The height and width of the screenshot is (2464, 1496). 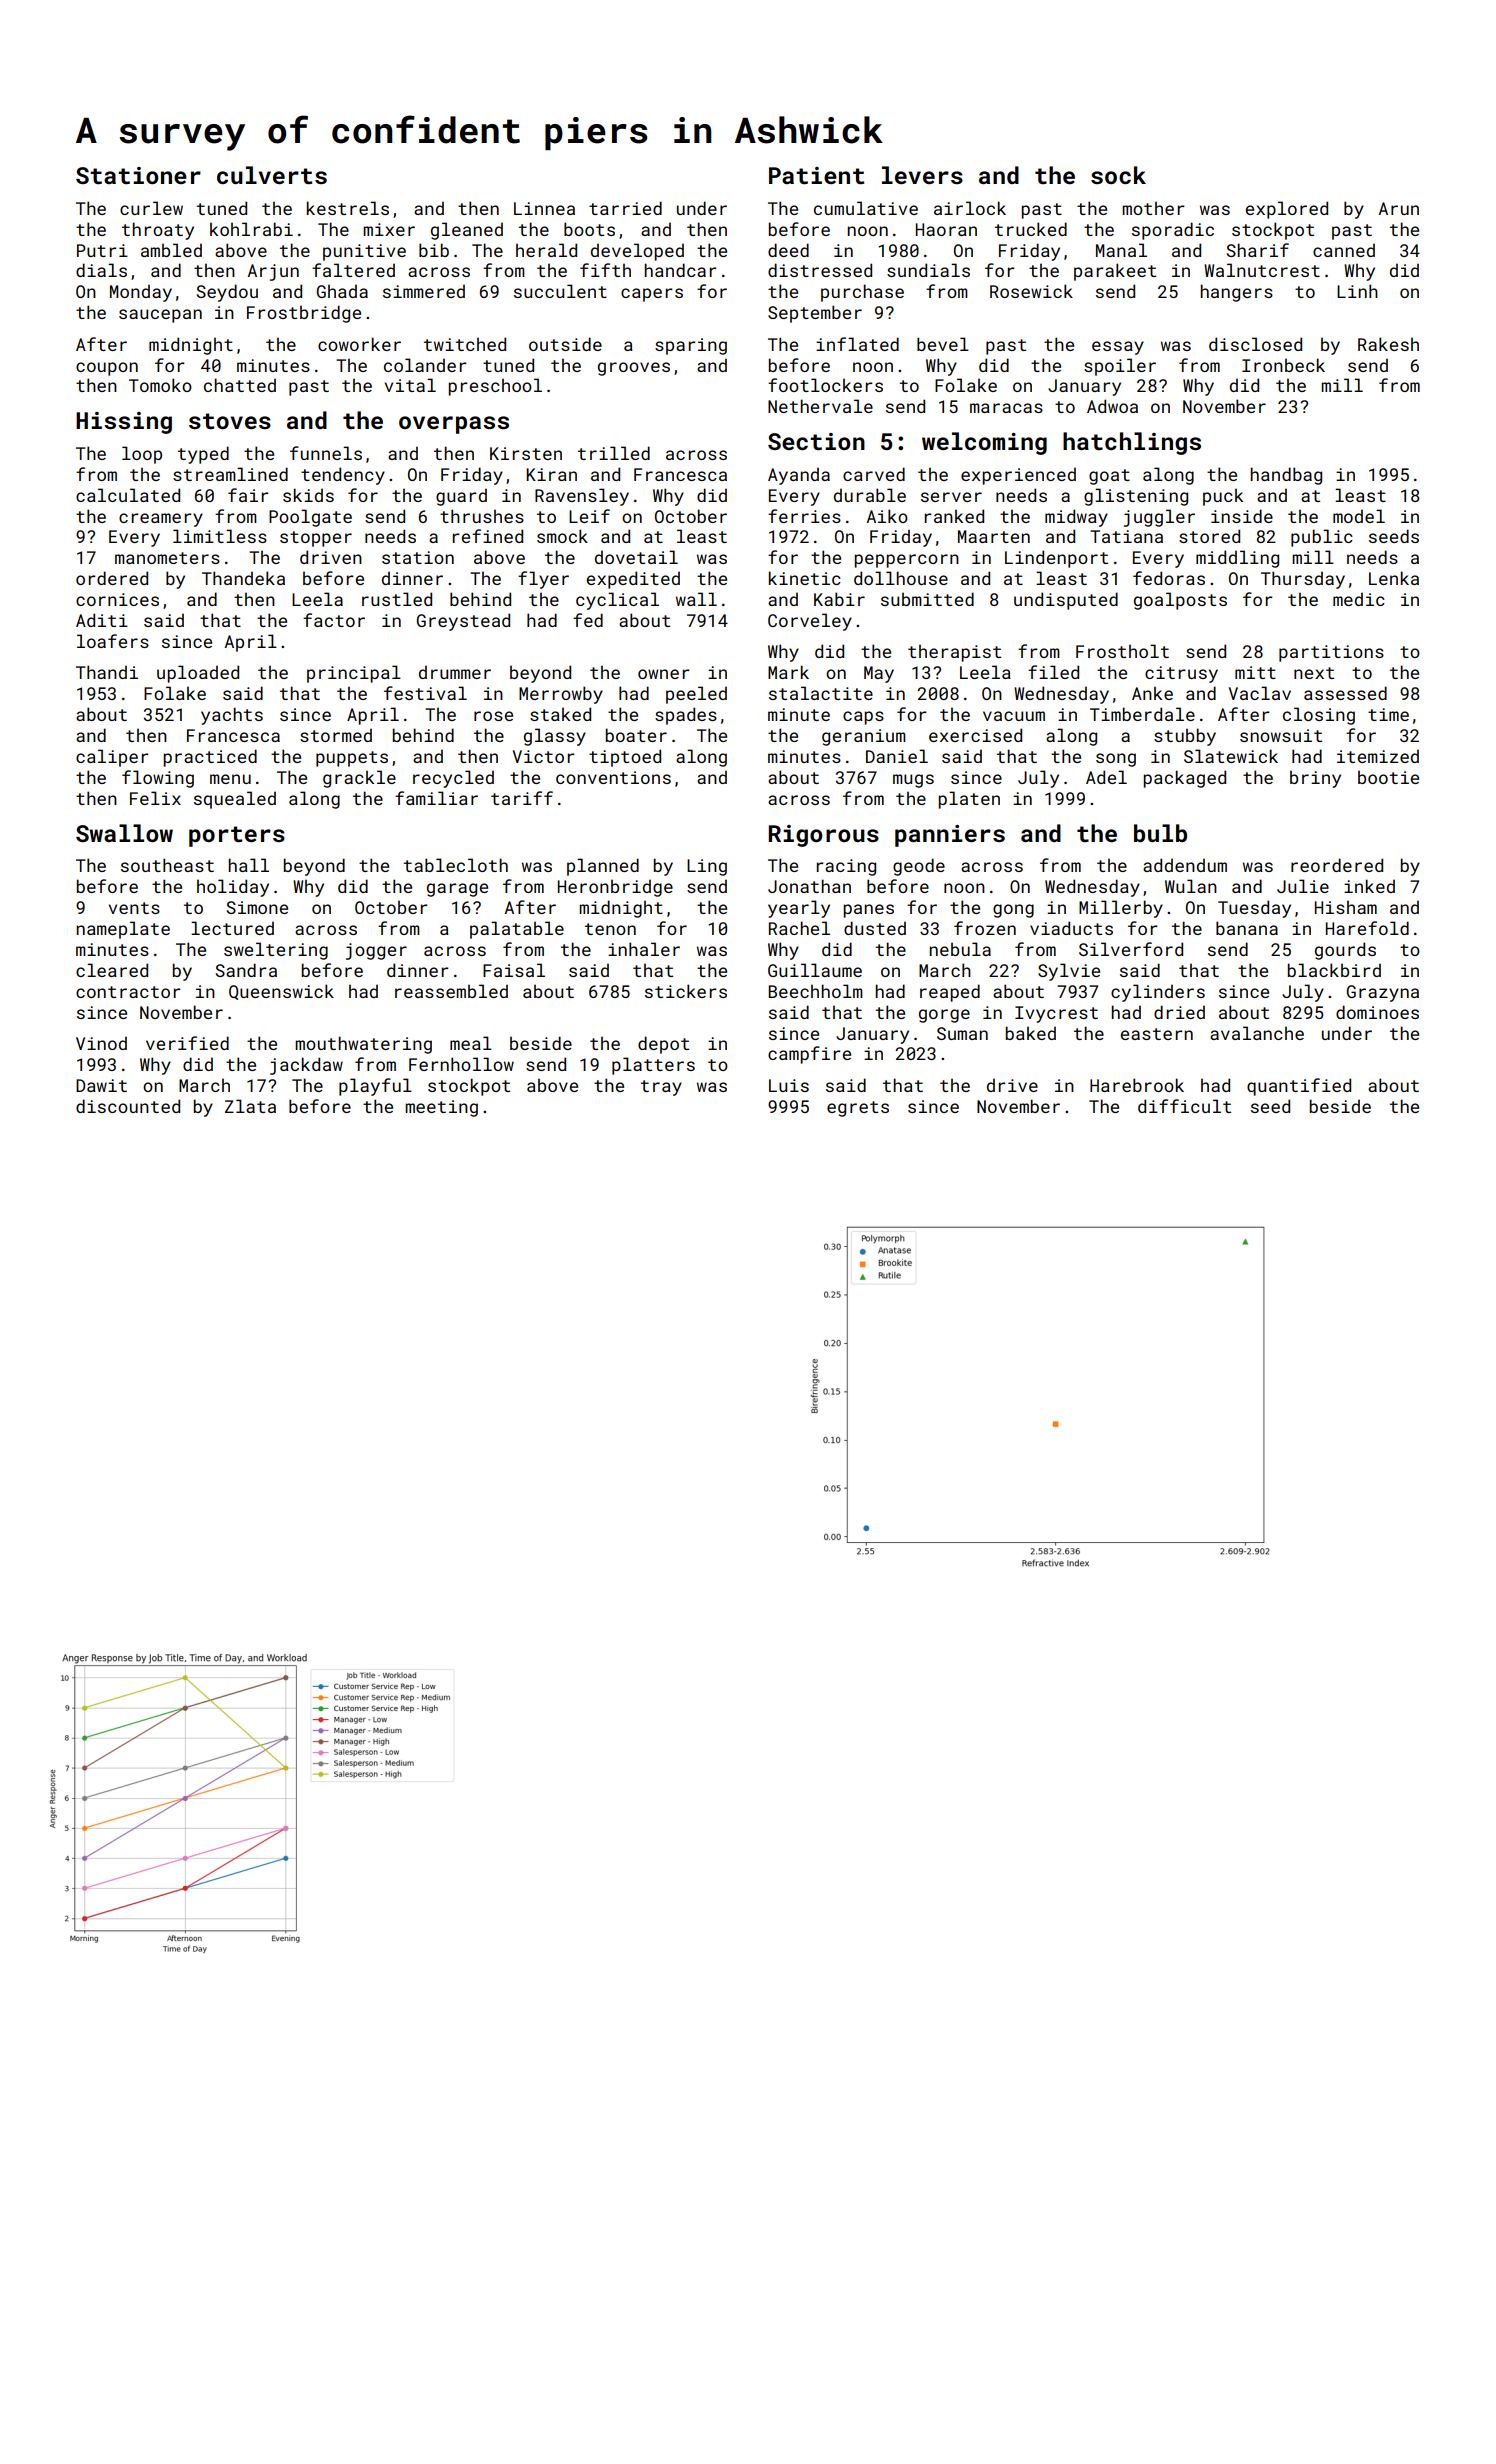 What do you see at coordinates (919, 867) in the screenshot?
I see `geode` at bounding box center [919, 867].
